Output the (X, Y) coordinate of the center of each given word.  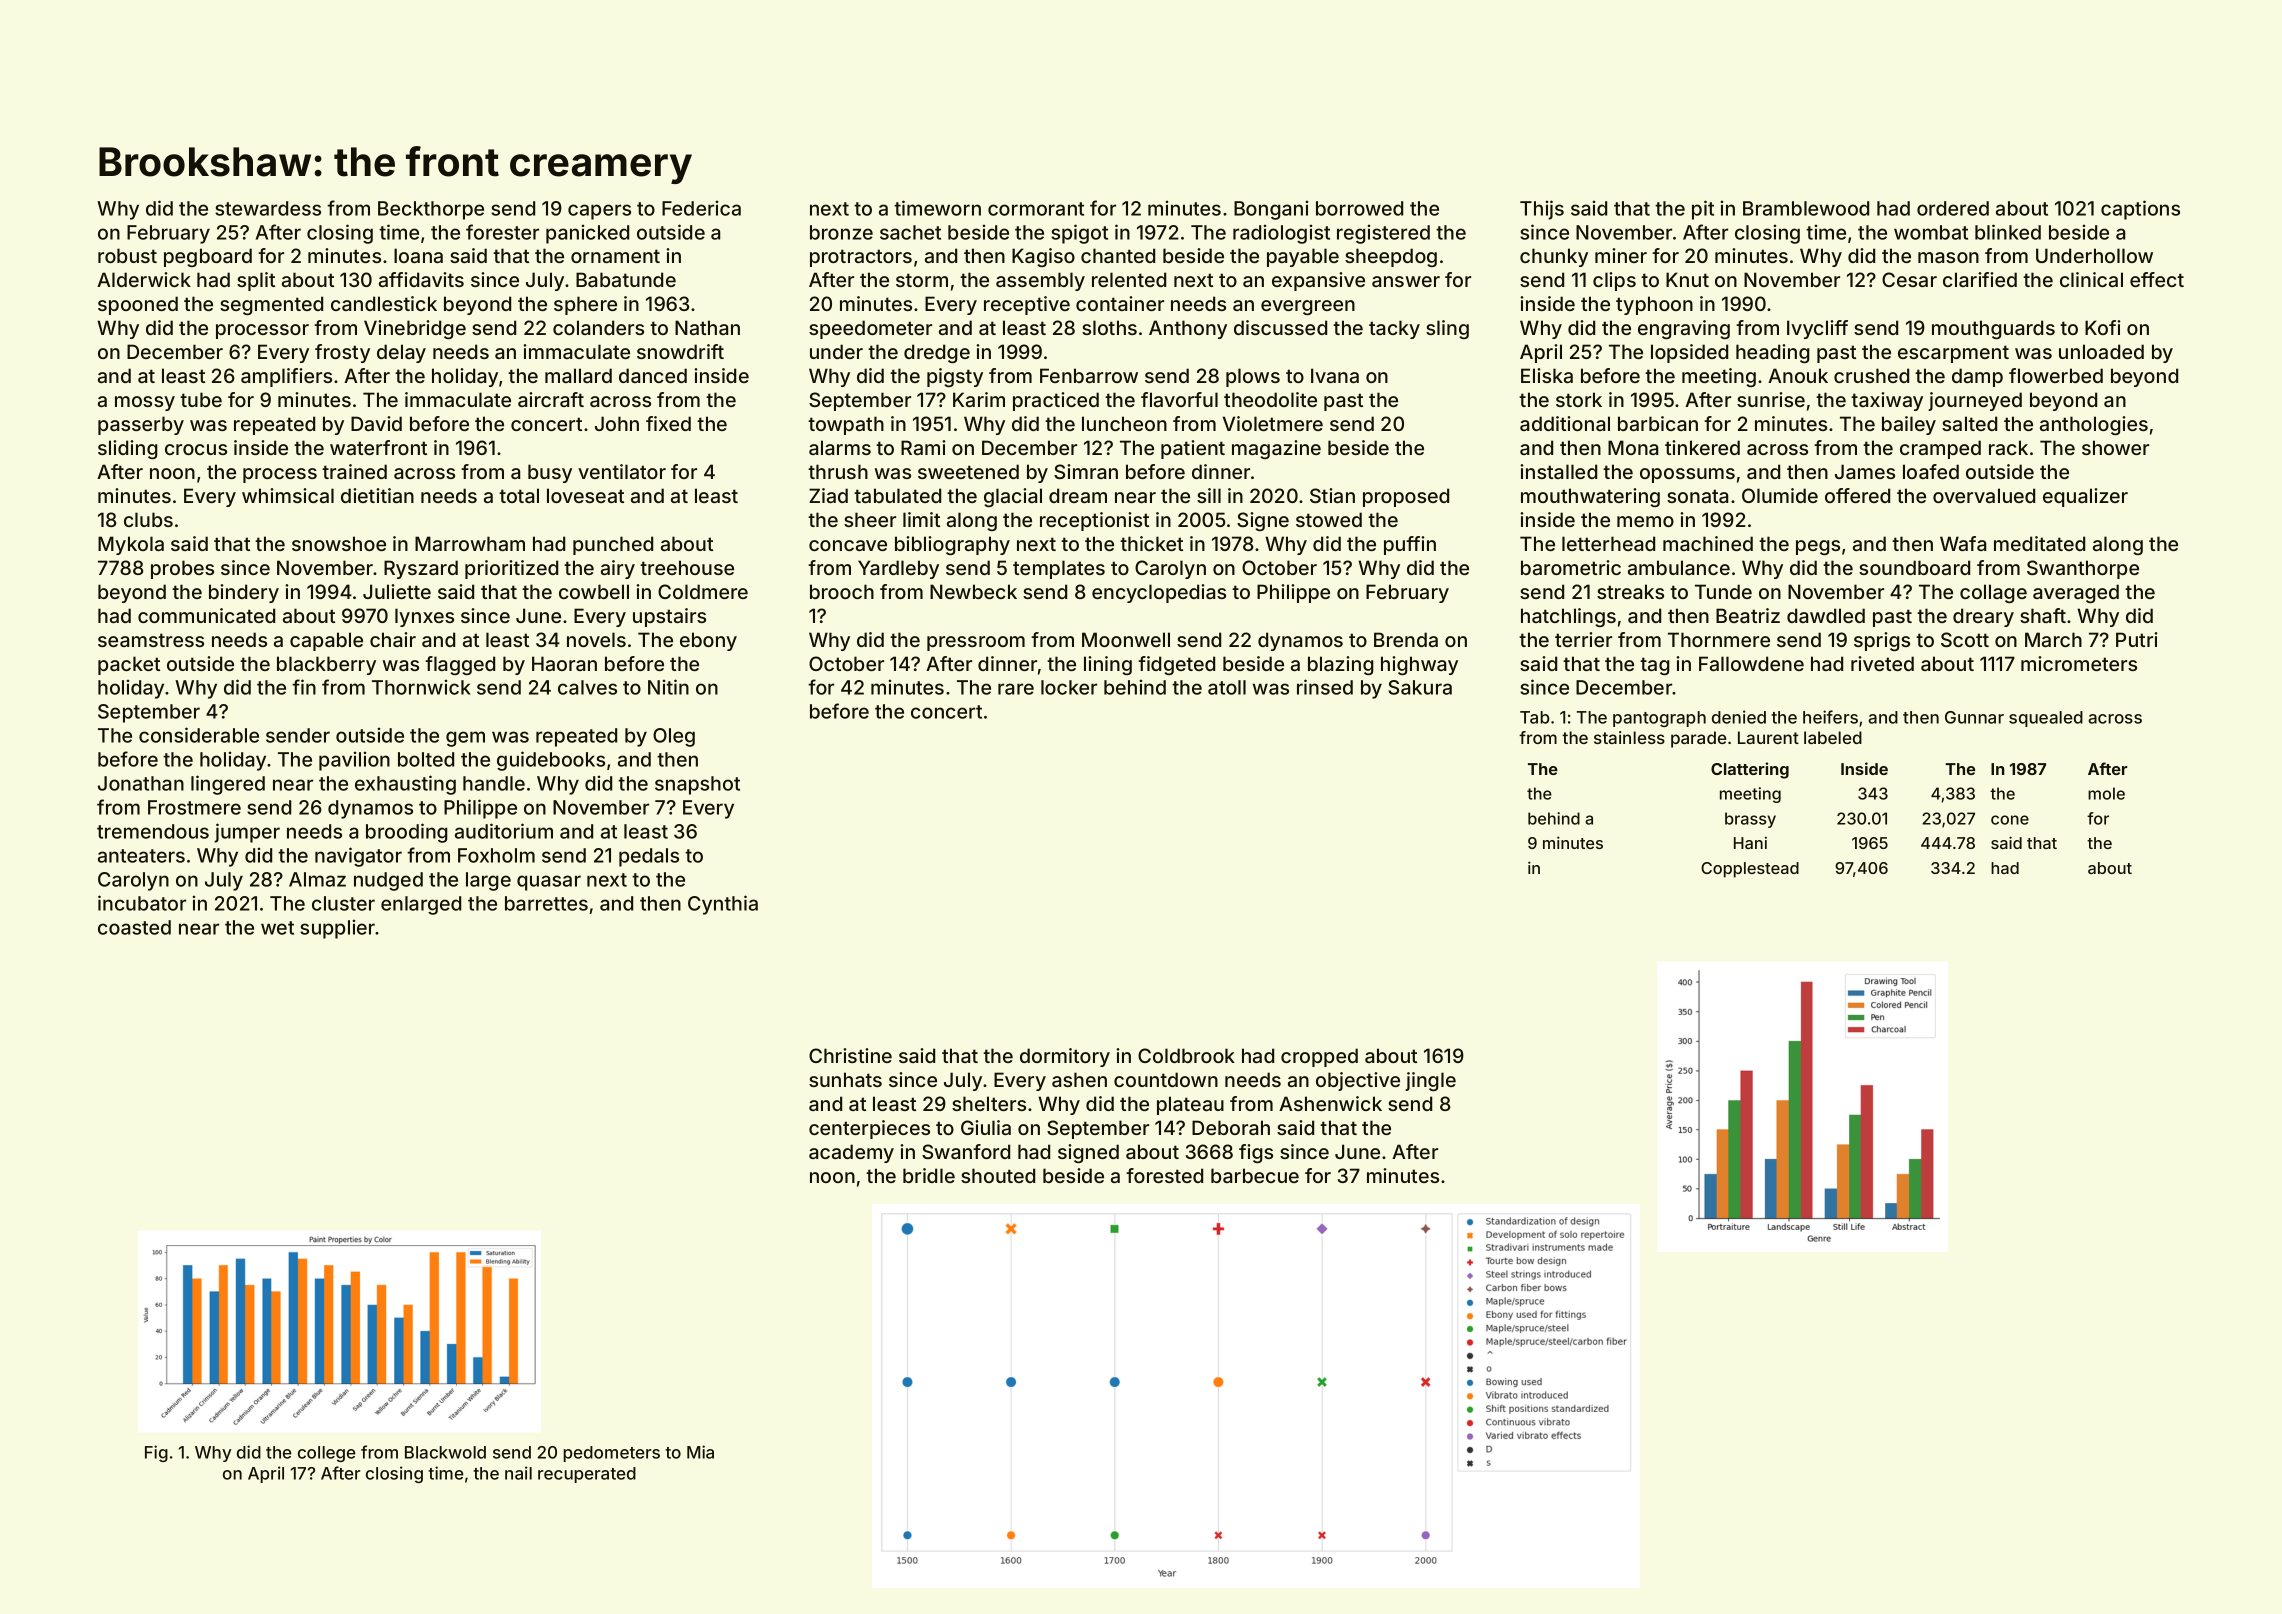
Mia (700, 1452)
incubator (142, 903)
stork (1579, 399)
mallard (578, 375)
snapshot (697, 785)
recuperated (587, 1475)
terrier (1583, 639)
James (1865, 471)
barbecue (1255, 1175)
